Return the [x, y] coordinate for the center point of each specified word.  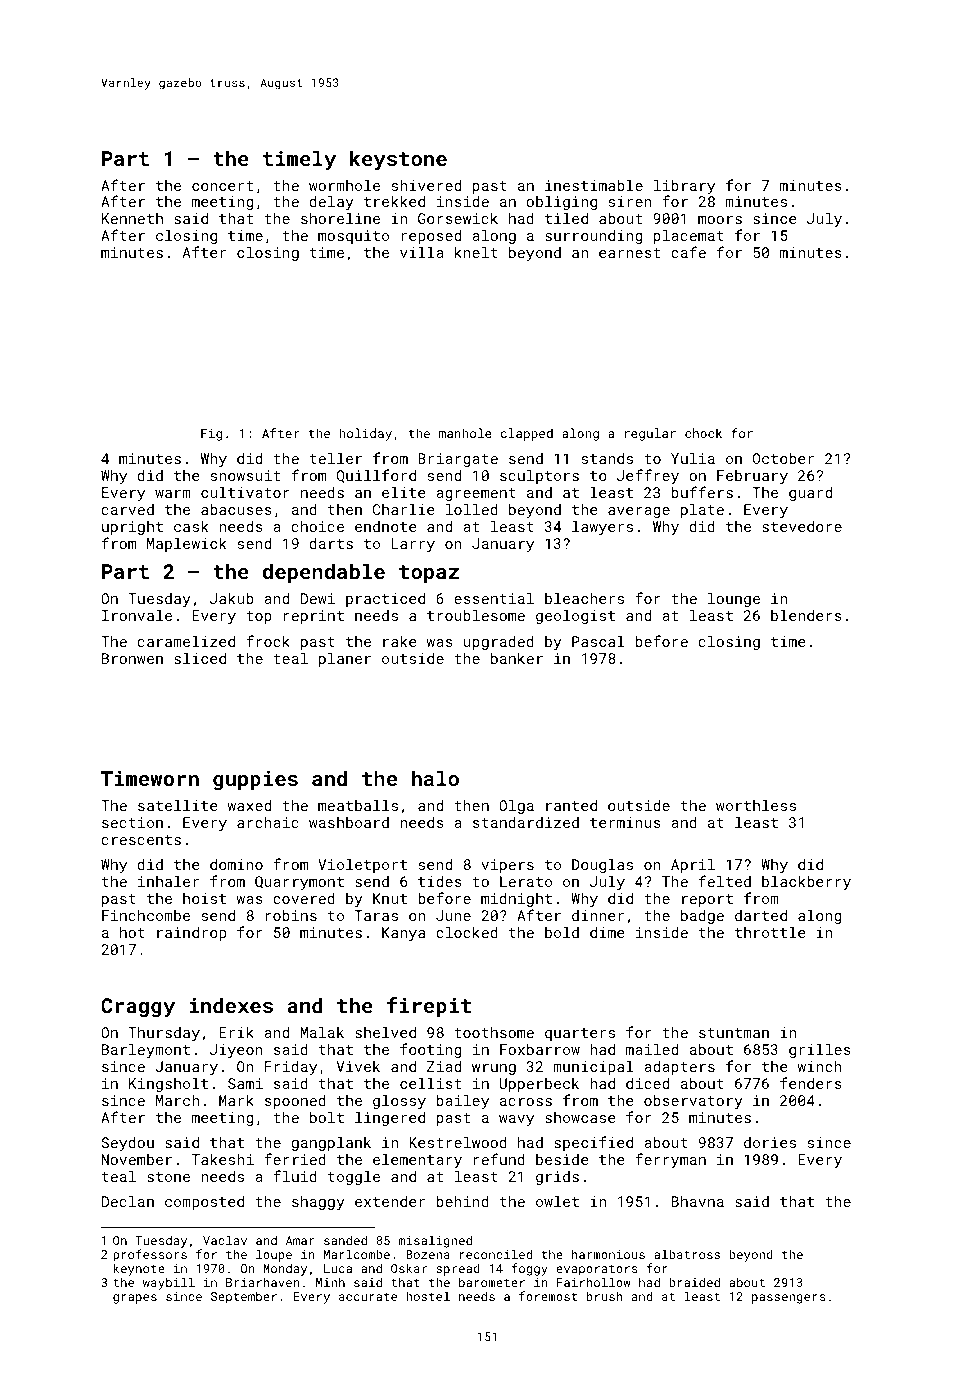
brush [605, 1296]
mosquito [353, 237]
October [783, 458]
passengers [789, 1299]
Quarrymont [299, 883]
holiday [365, 434]
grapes [135, 1299]
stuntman [734, 1033]
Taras [376, 915]
